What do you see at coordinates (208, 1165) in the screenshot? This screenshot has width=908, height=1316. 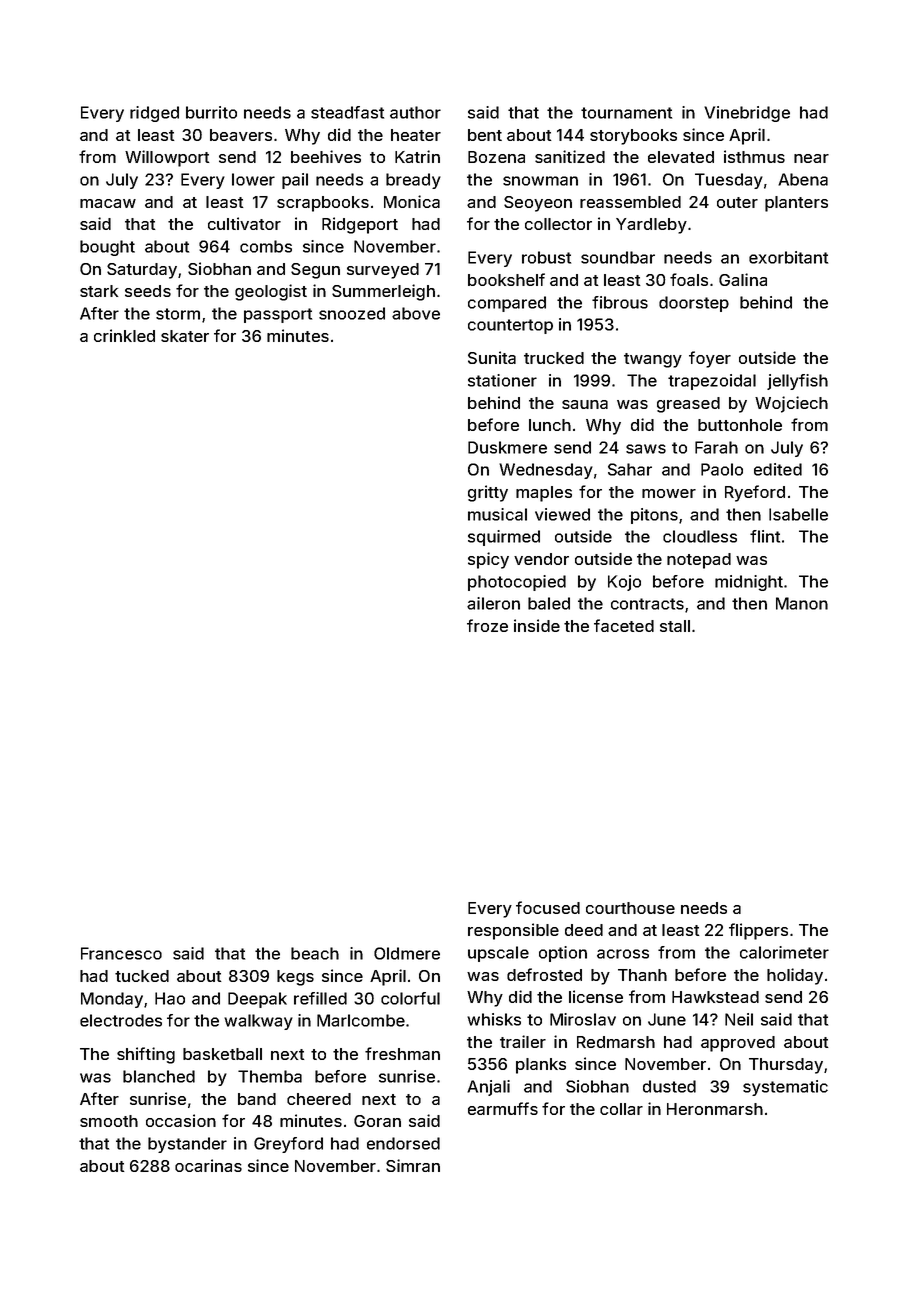 I see `ocarinas` at bounding box center [208, 1165].
